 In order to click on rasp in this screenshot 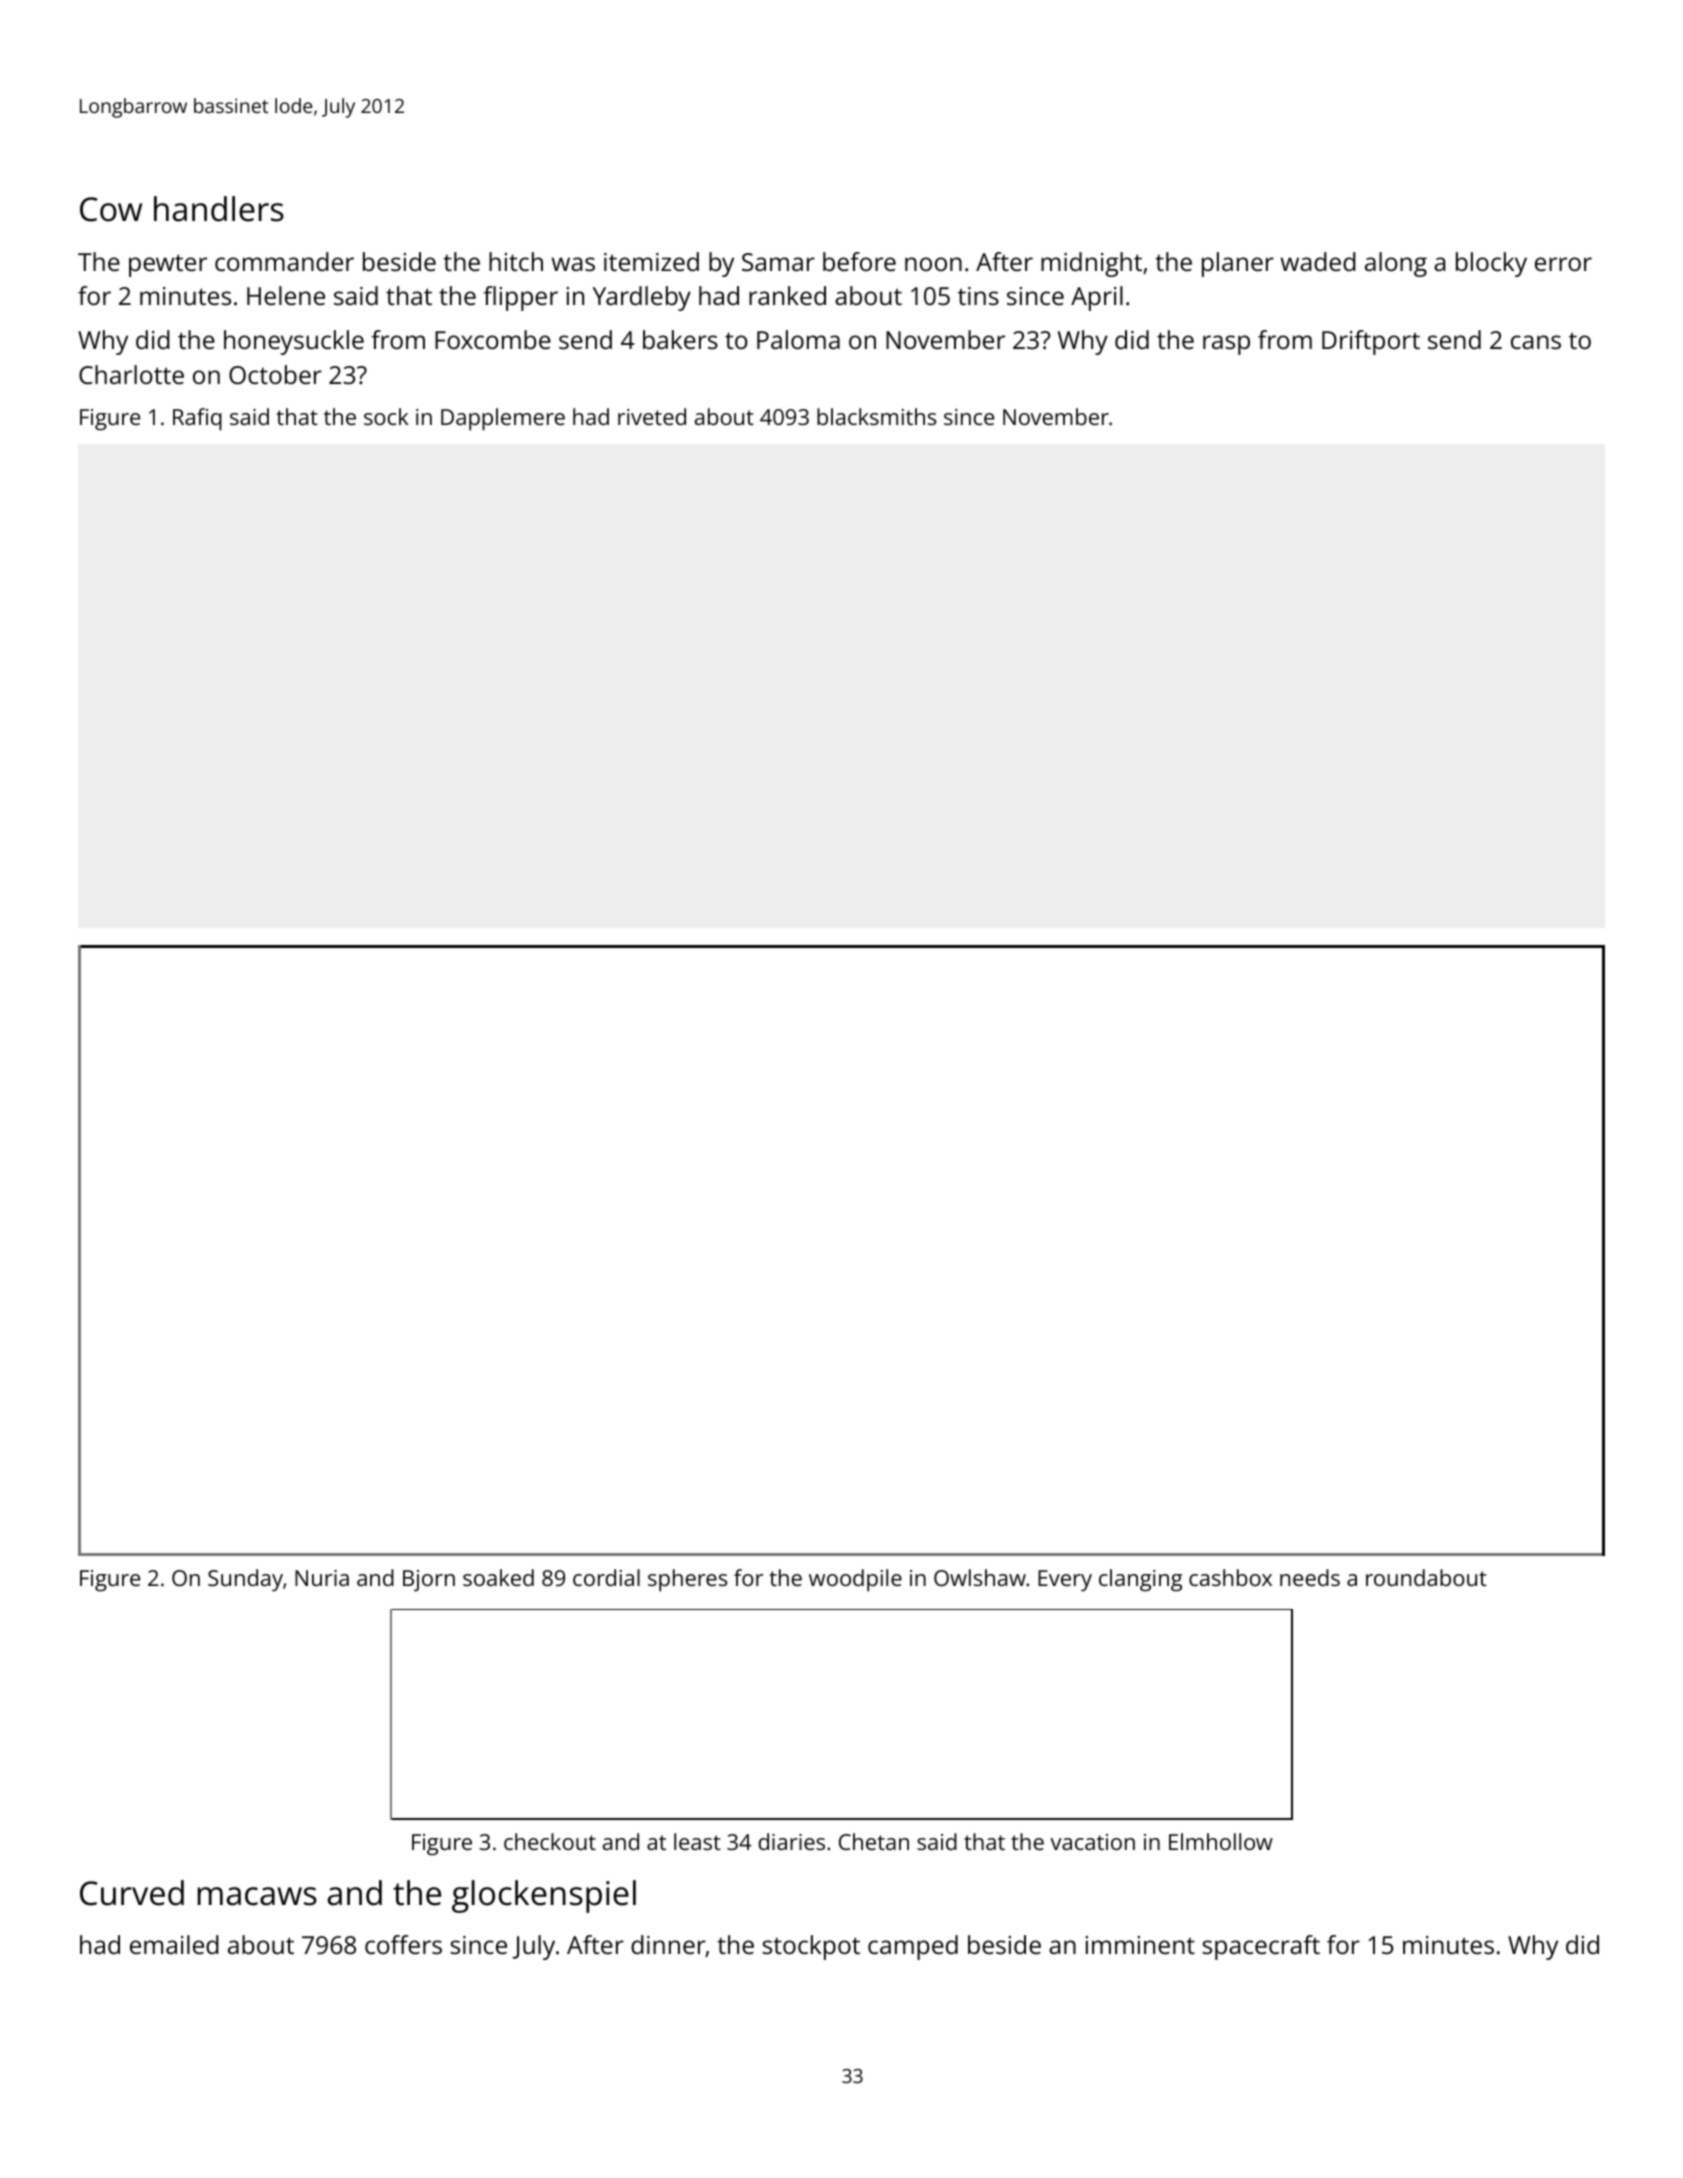, I will do `click(1226, 345)`.
